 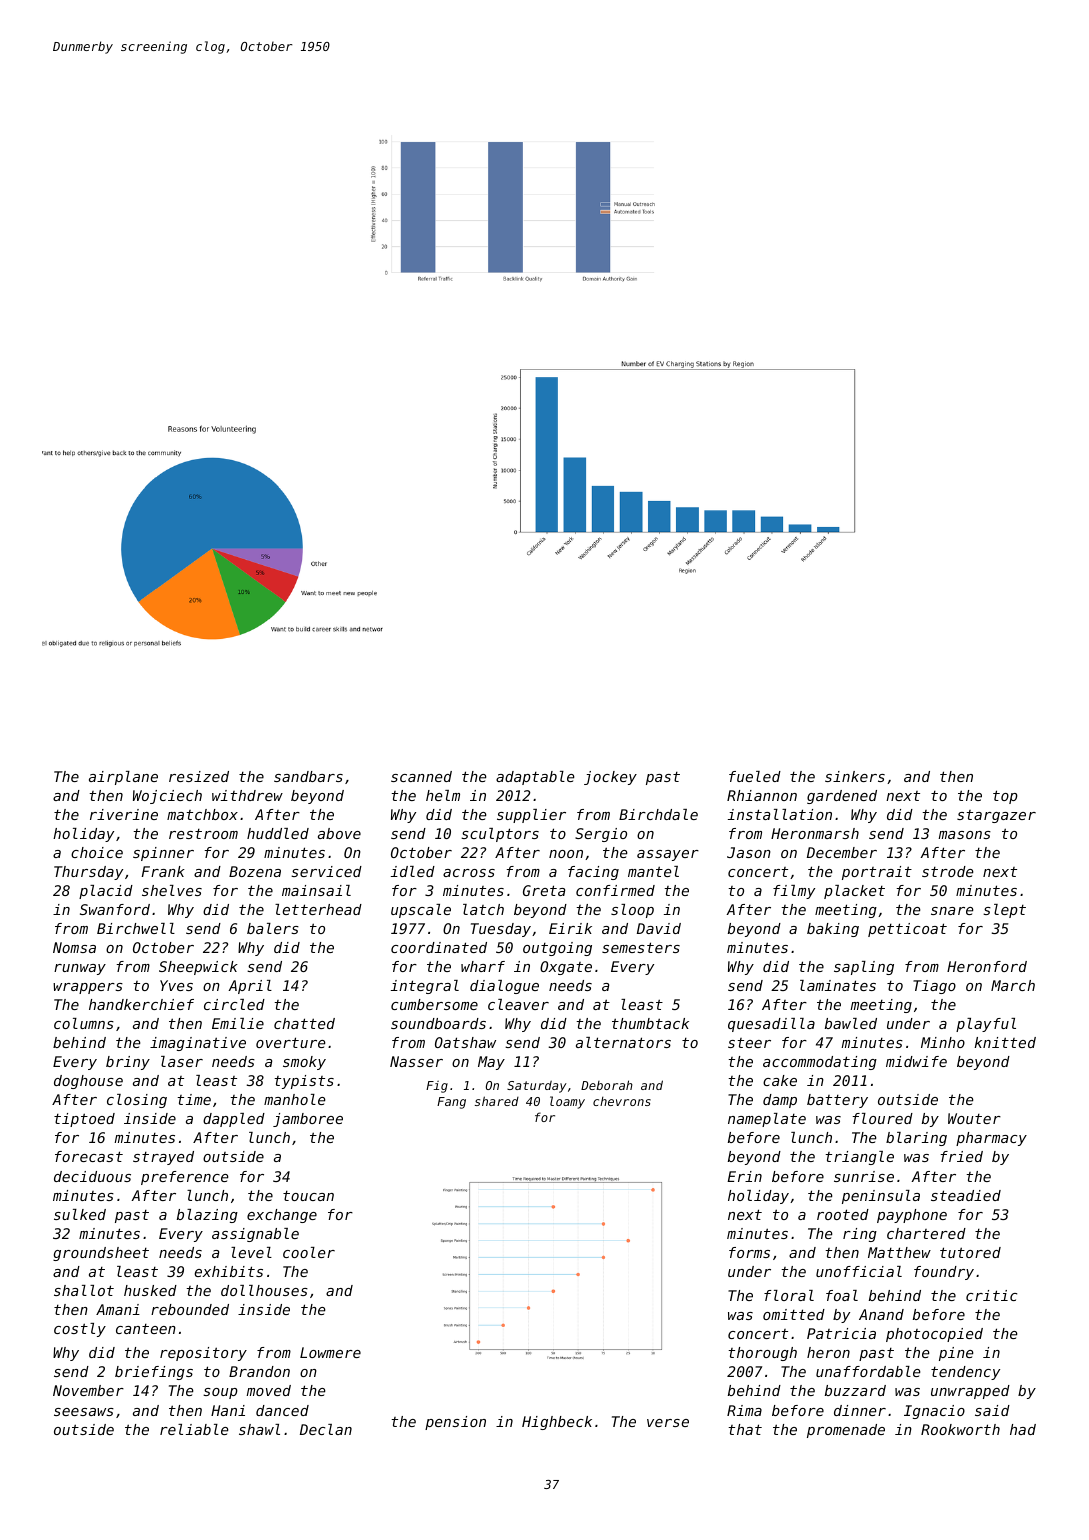 I want to click on sinkers, so click(x=855, y=776).
